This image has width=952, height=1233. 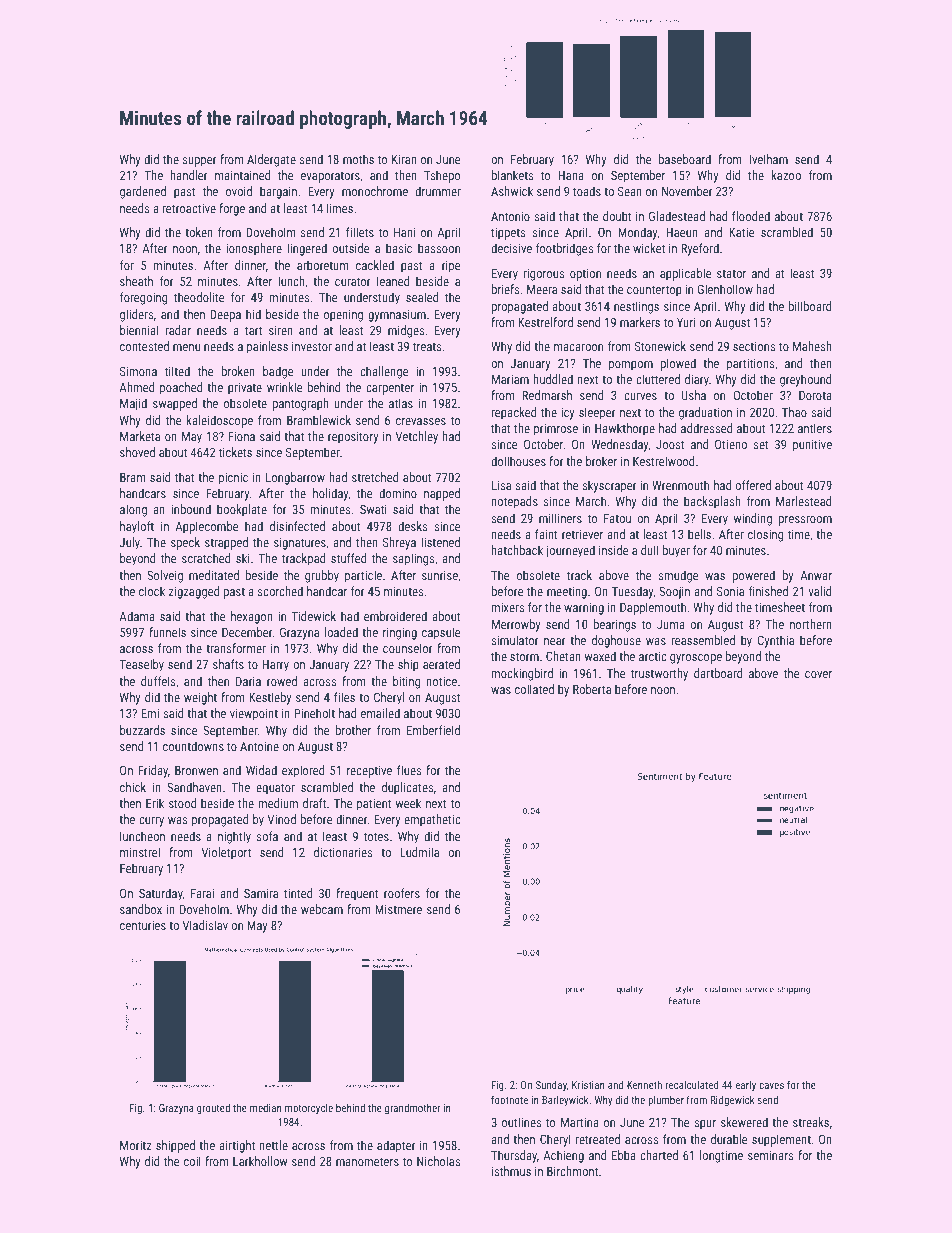 What do you see at coordinates (213, 1109) in the image?
I see `grouted` at bounding box center [213, 1109].
